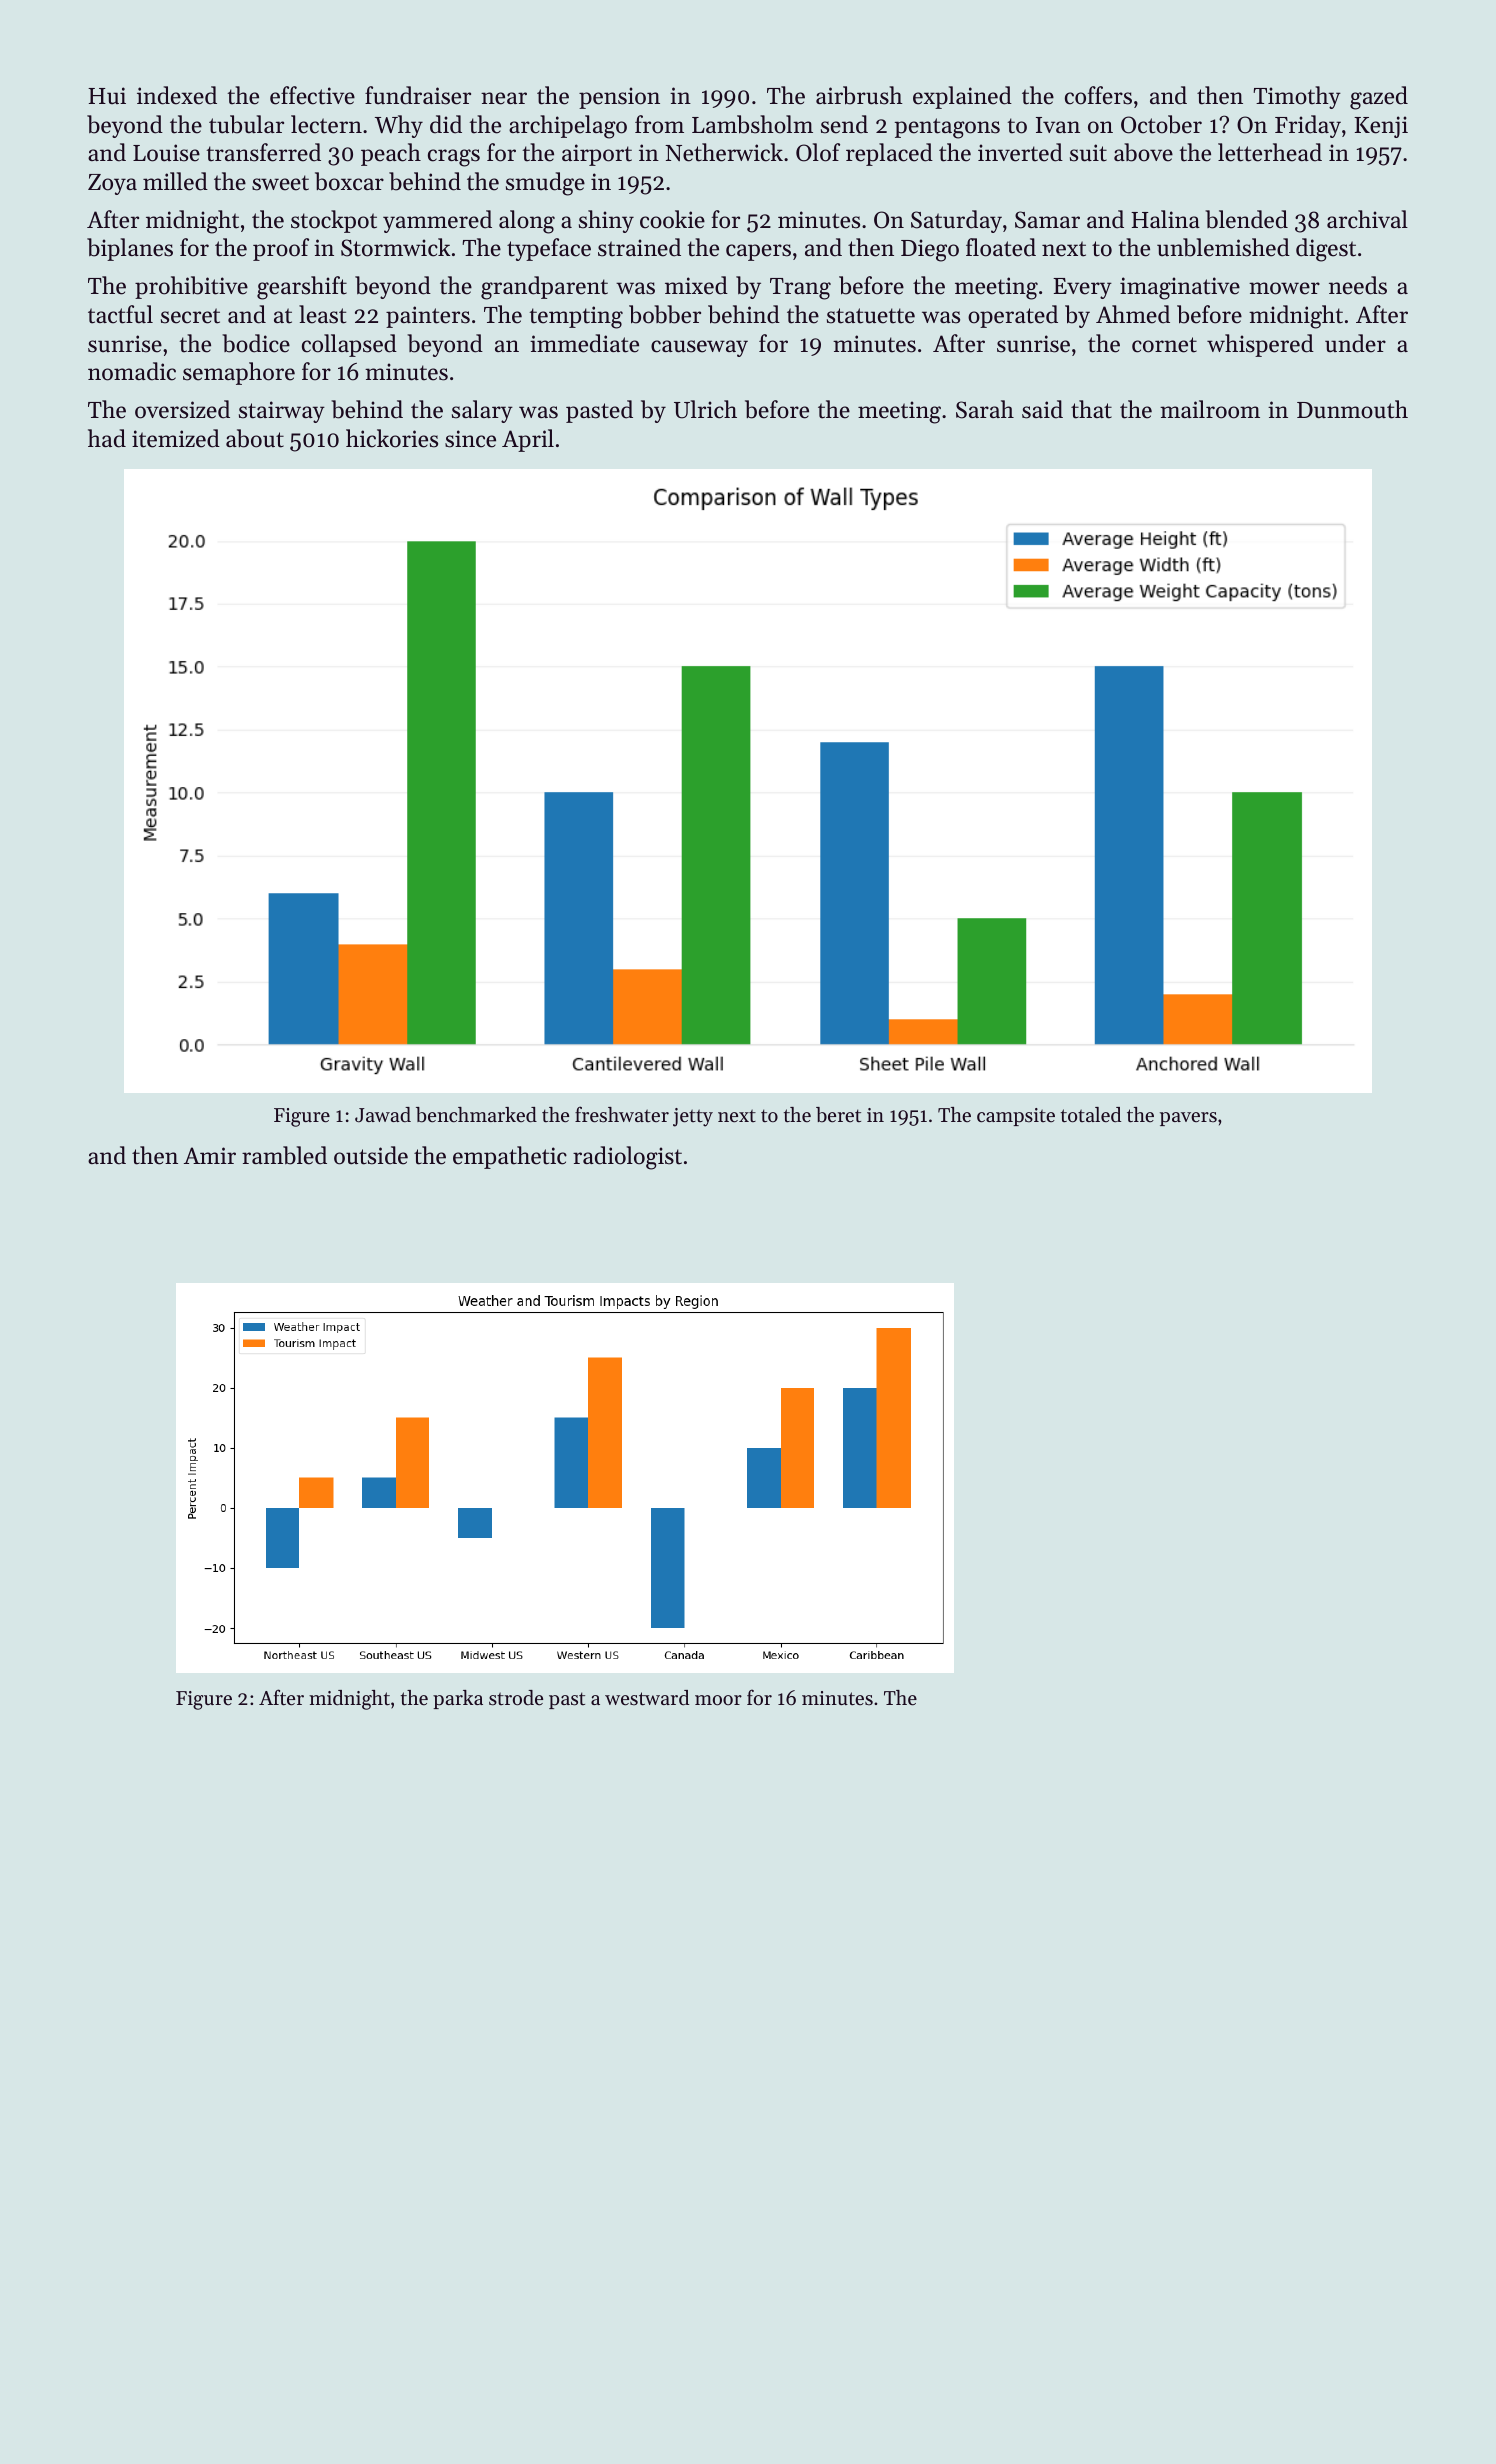 The width and height of the screenshot is (1496, 2464). Describe the element at coordinates (210, 1155) in the screenshot. I see `Amir` at that location.
